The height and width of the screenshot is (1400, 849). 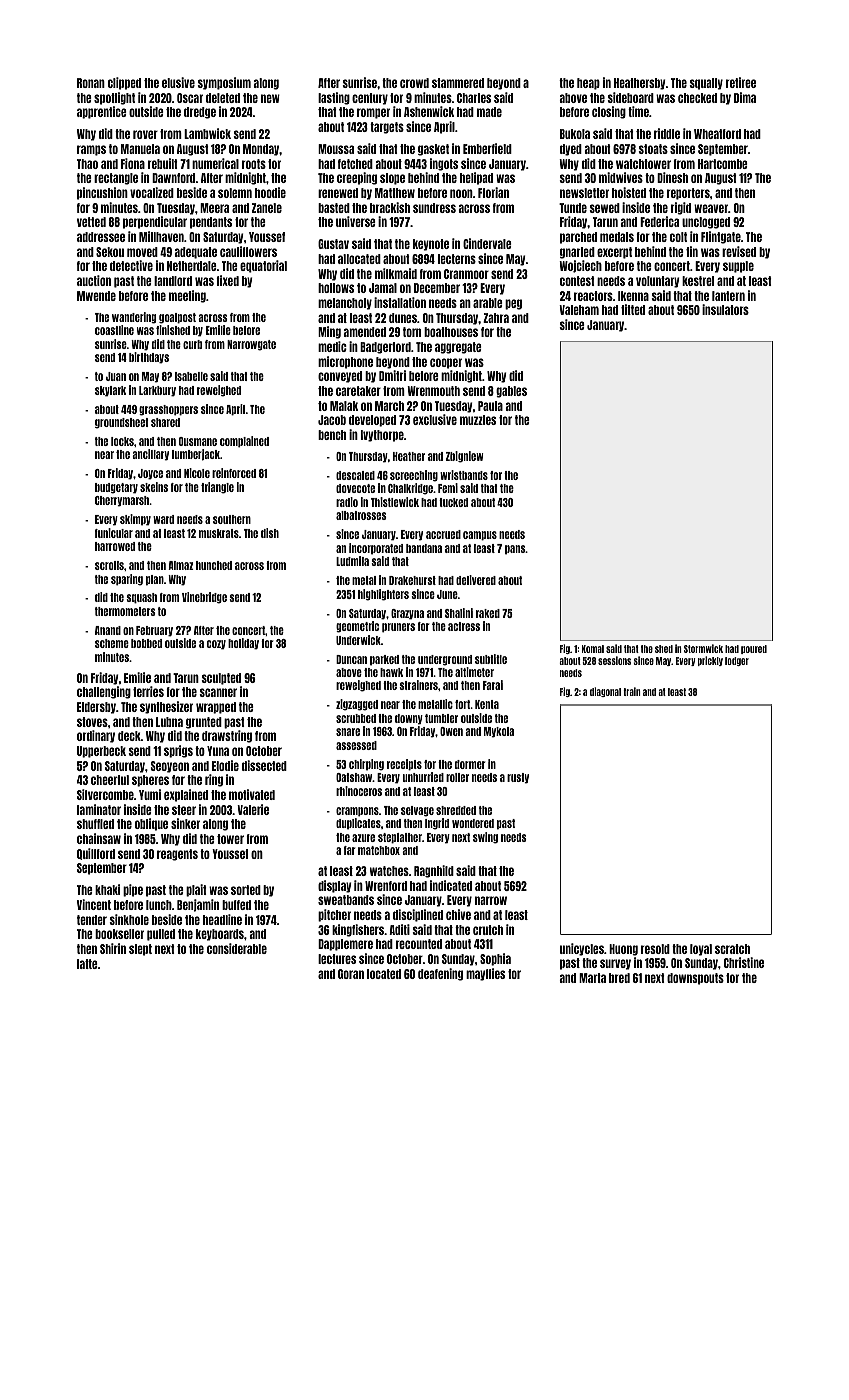 What do you see at coordinates (223, 98) in the screenshot?
I see `deleted` at bounding box center [223, 98].
